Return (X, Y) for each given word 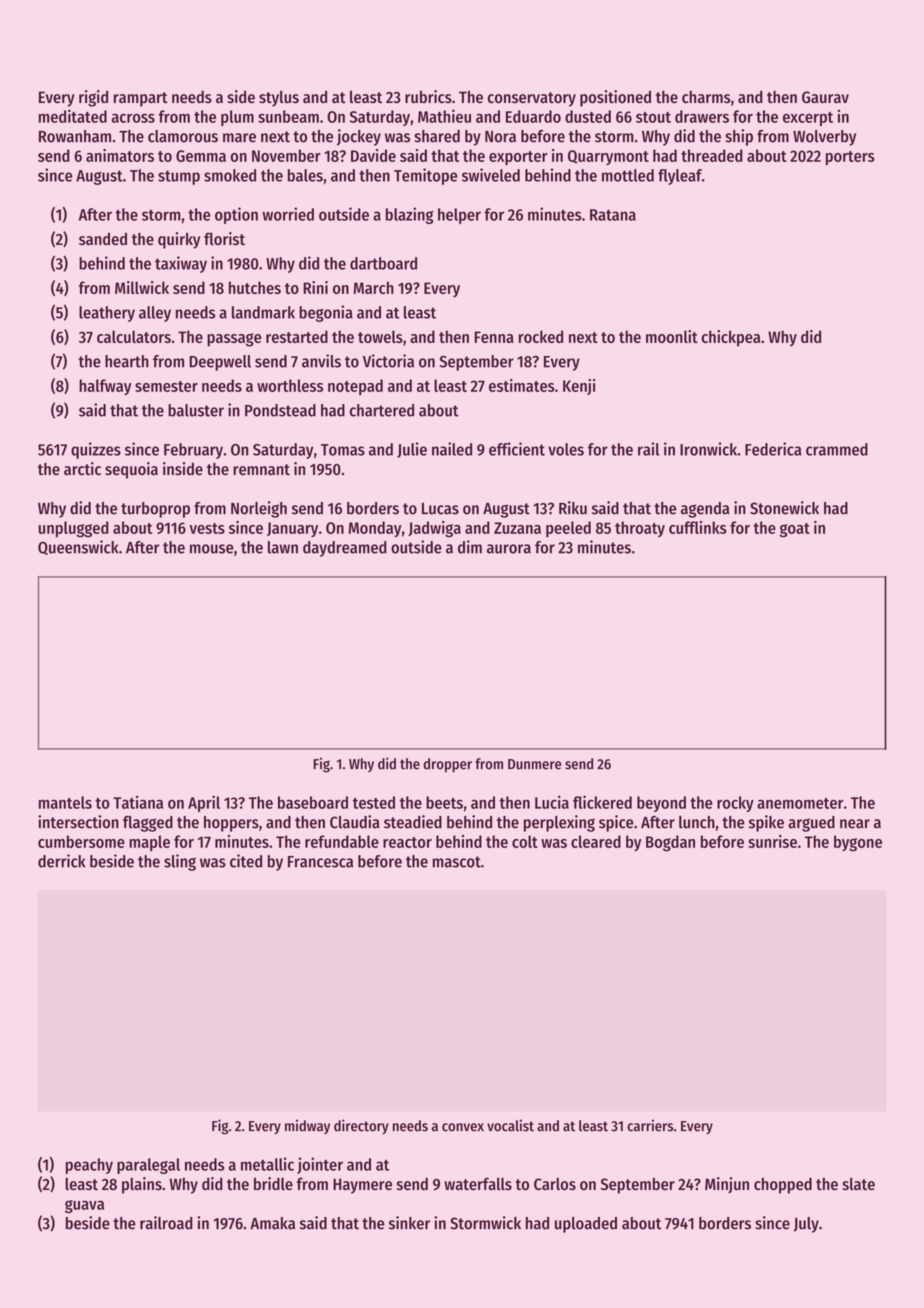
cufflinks (698, 527)
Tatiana (138, 802)
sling (180, 862)
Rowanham (75, 136)
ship (739, 137)
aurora (509, 549)
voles (566, 449)
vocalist (510, 1125)
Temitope (426, 176)
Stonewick (784, 508)
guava (84, 1206)
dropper (447, 765)
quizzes (96, 450)
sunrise (772, 841)
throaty (640, 529)
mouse (212, 549)
